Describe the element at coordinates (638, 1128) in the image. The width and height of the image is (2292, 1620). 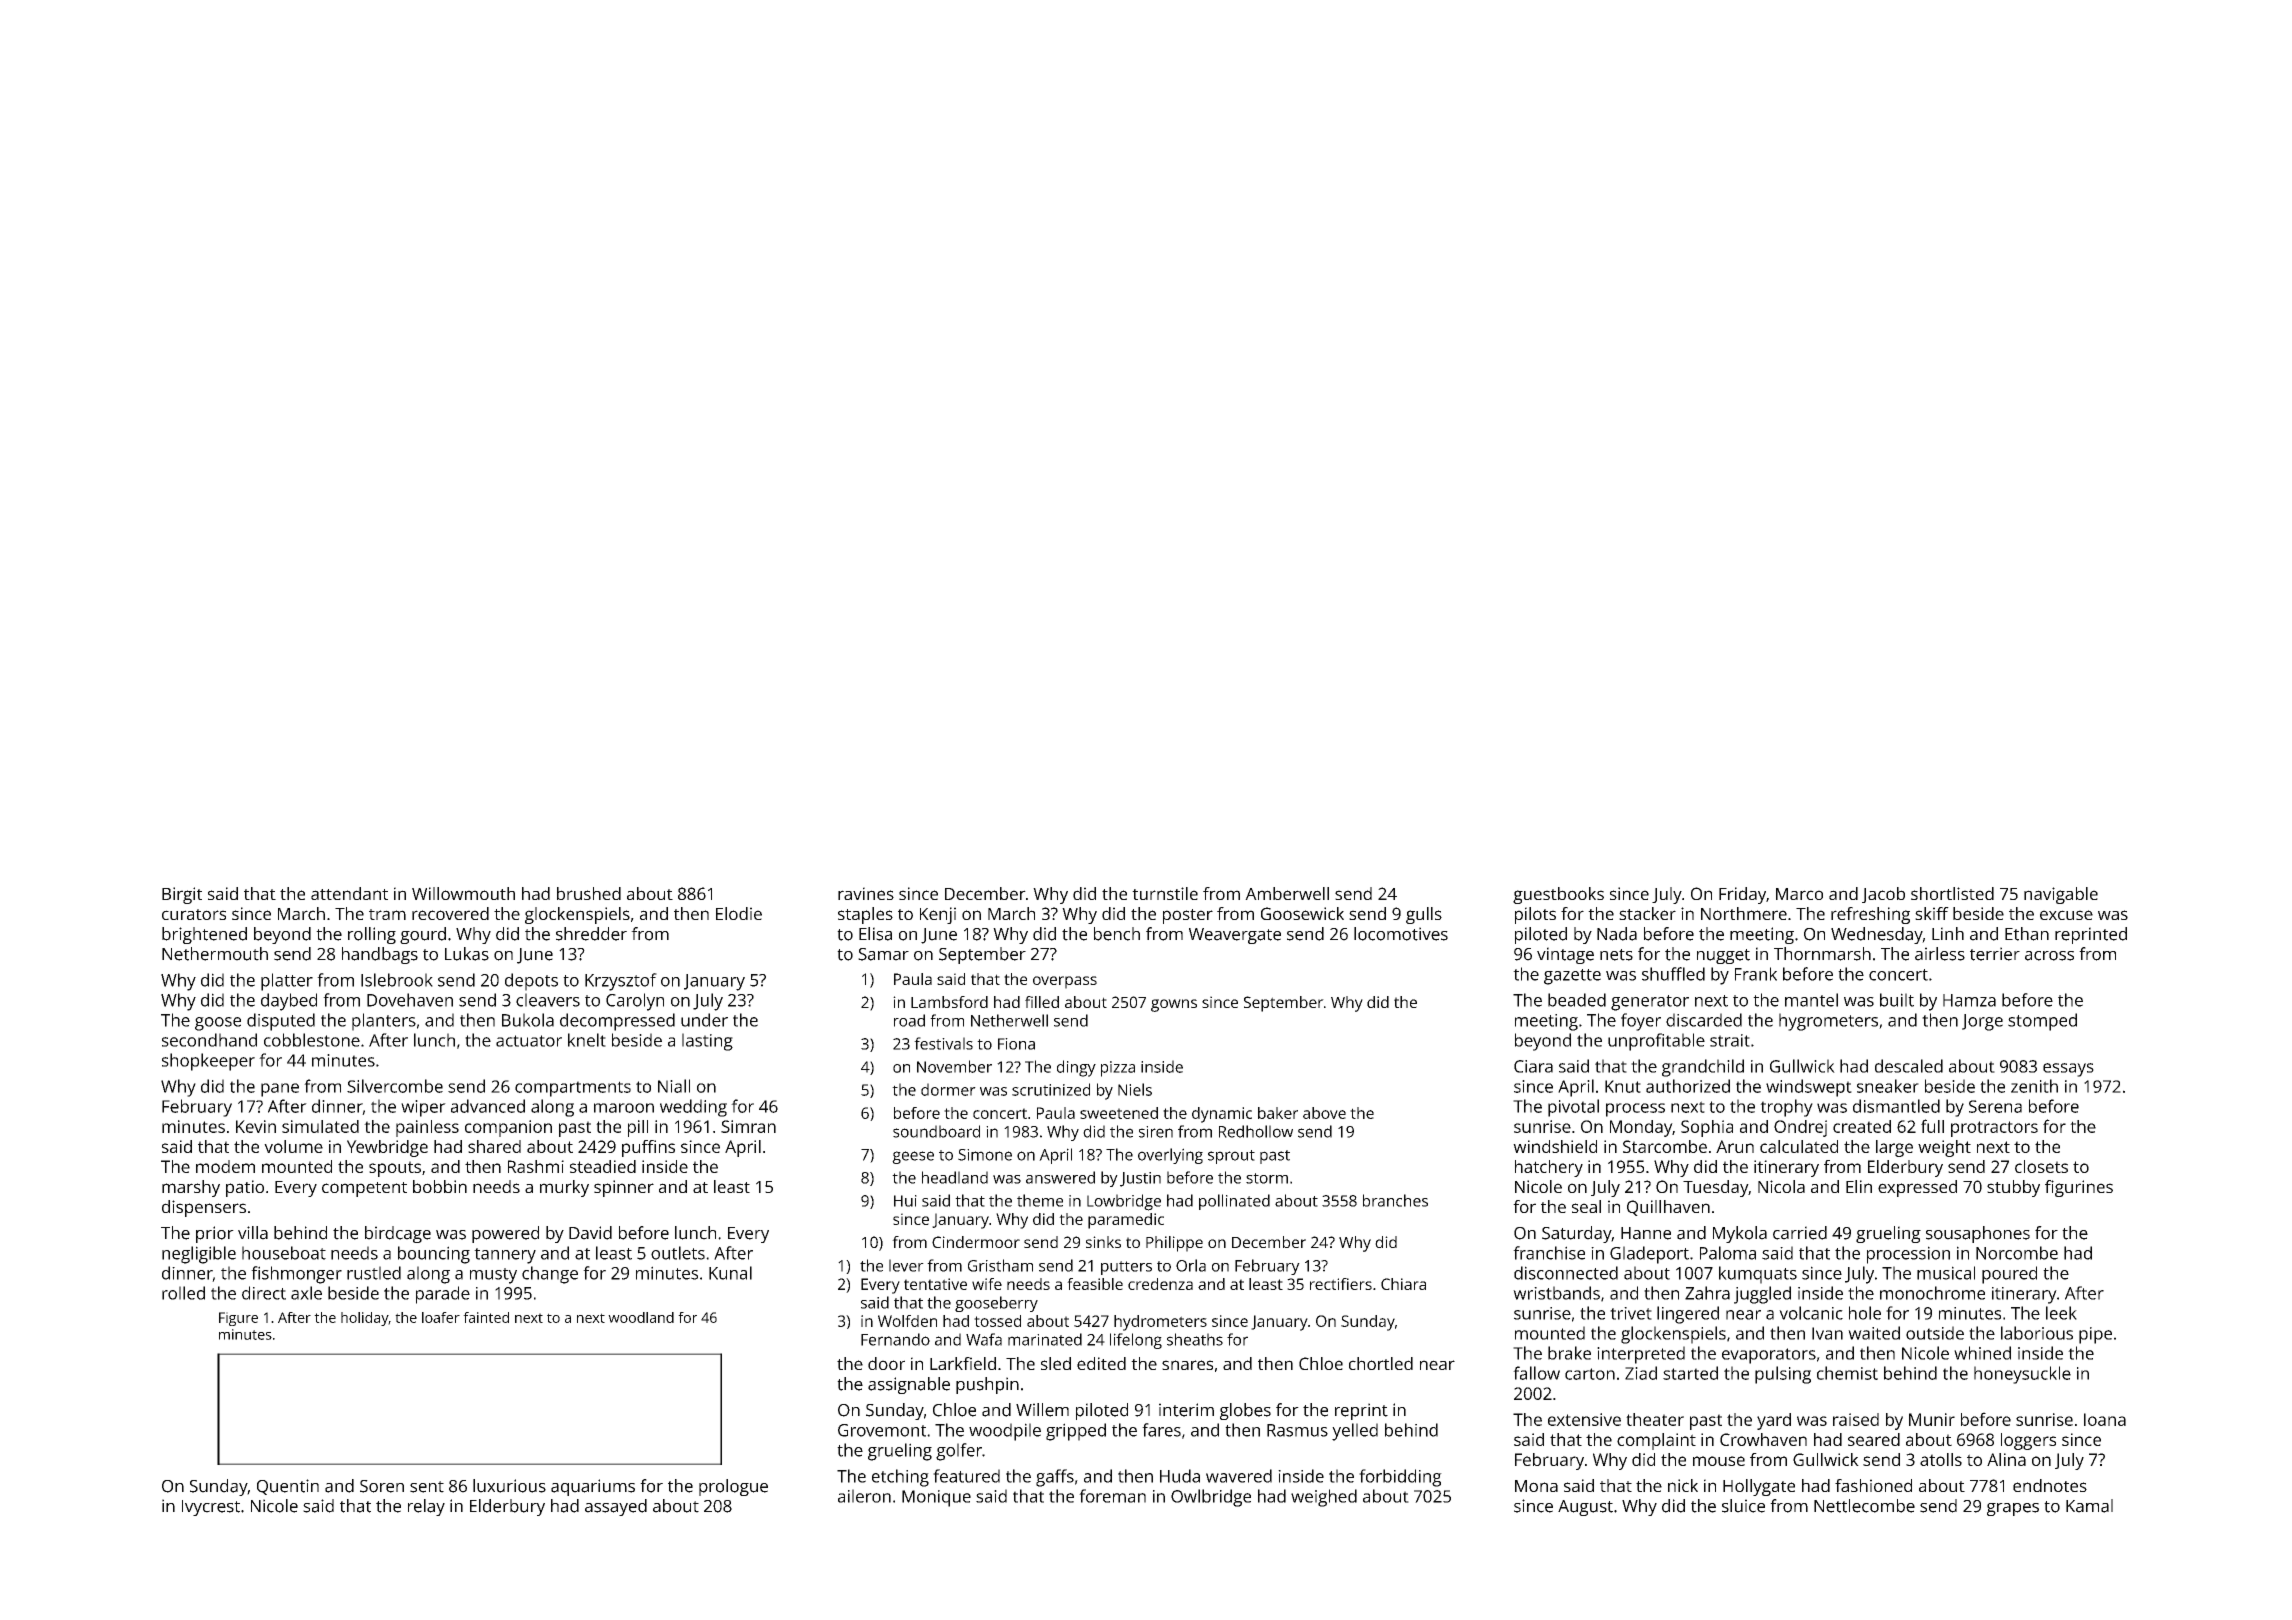
I see `pill` at that location.
